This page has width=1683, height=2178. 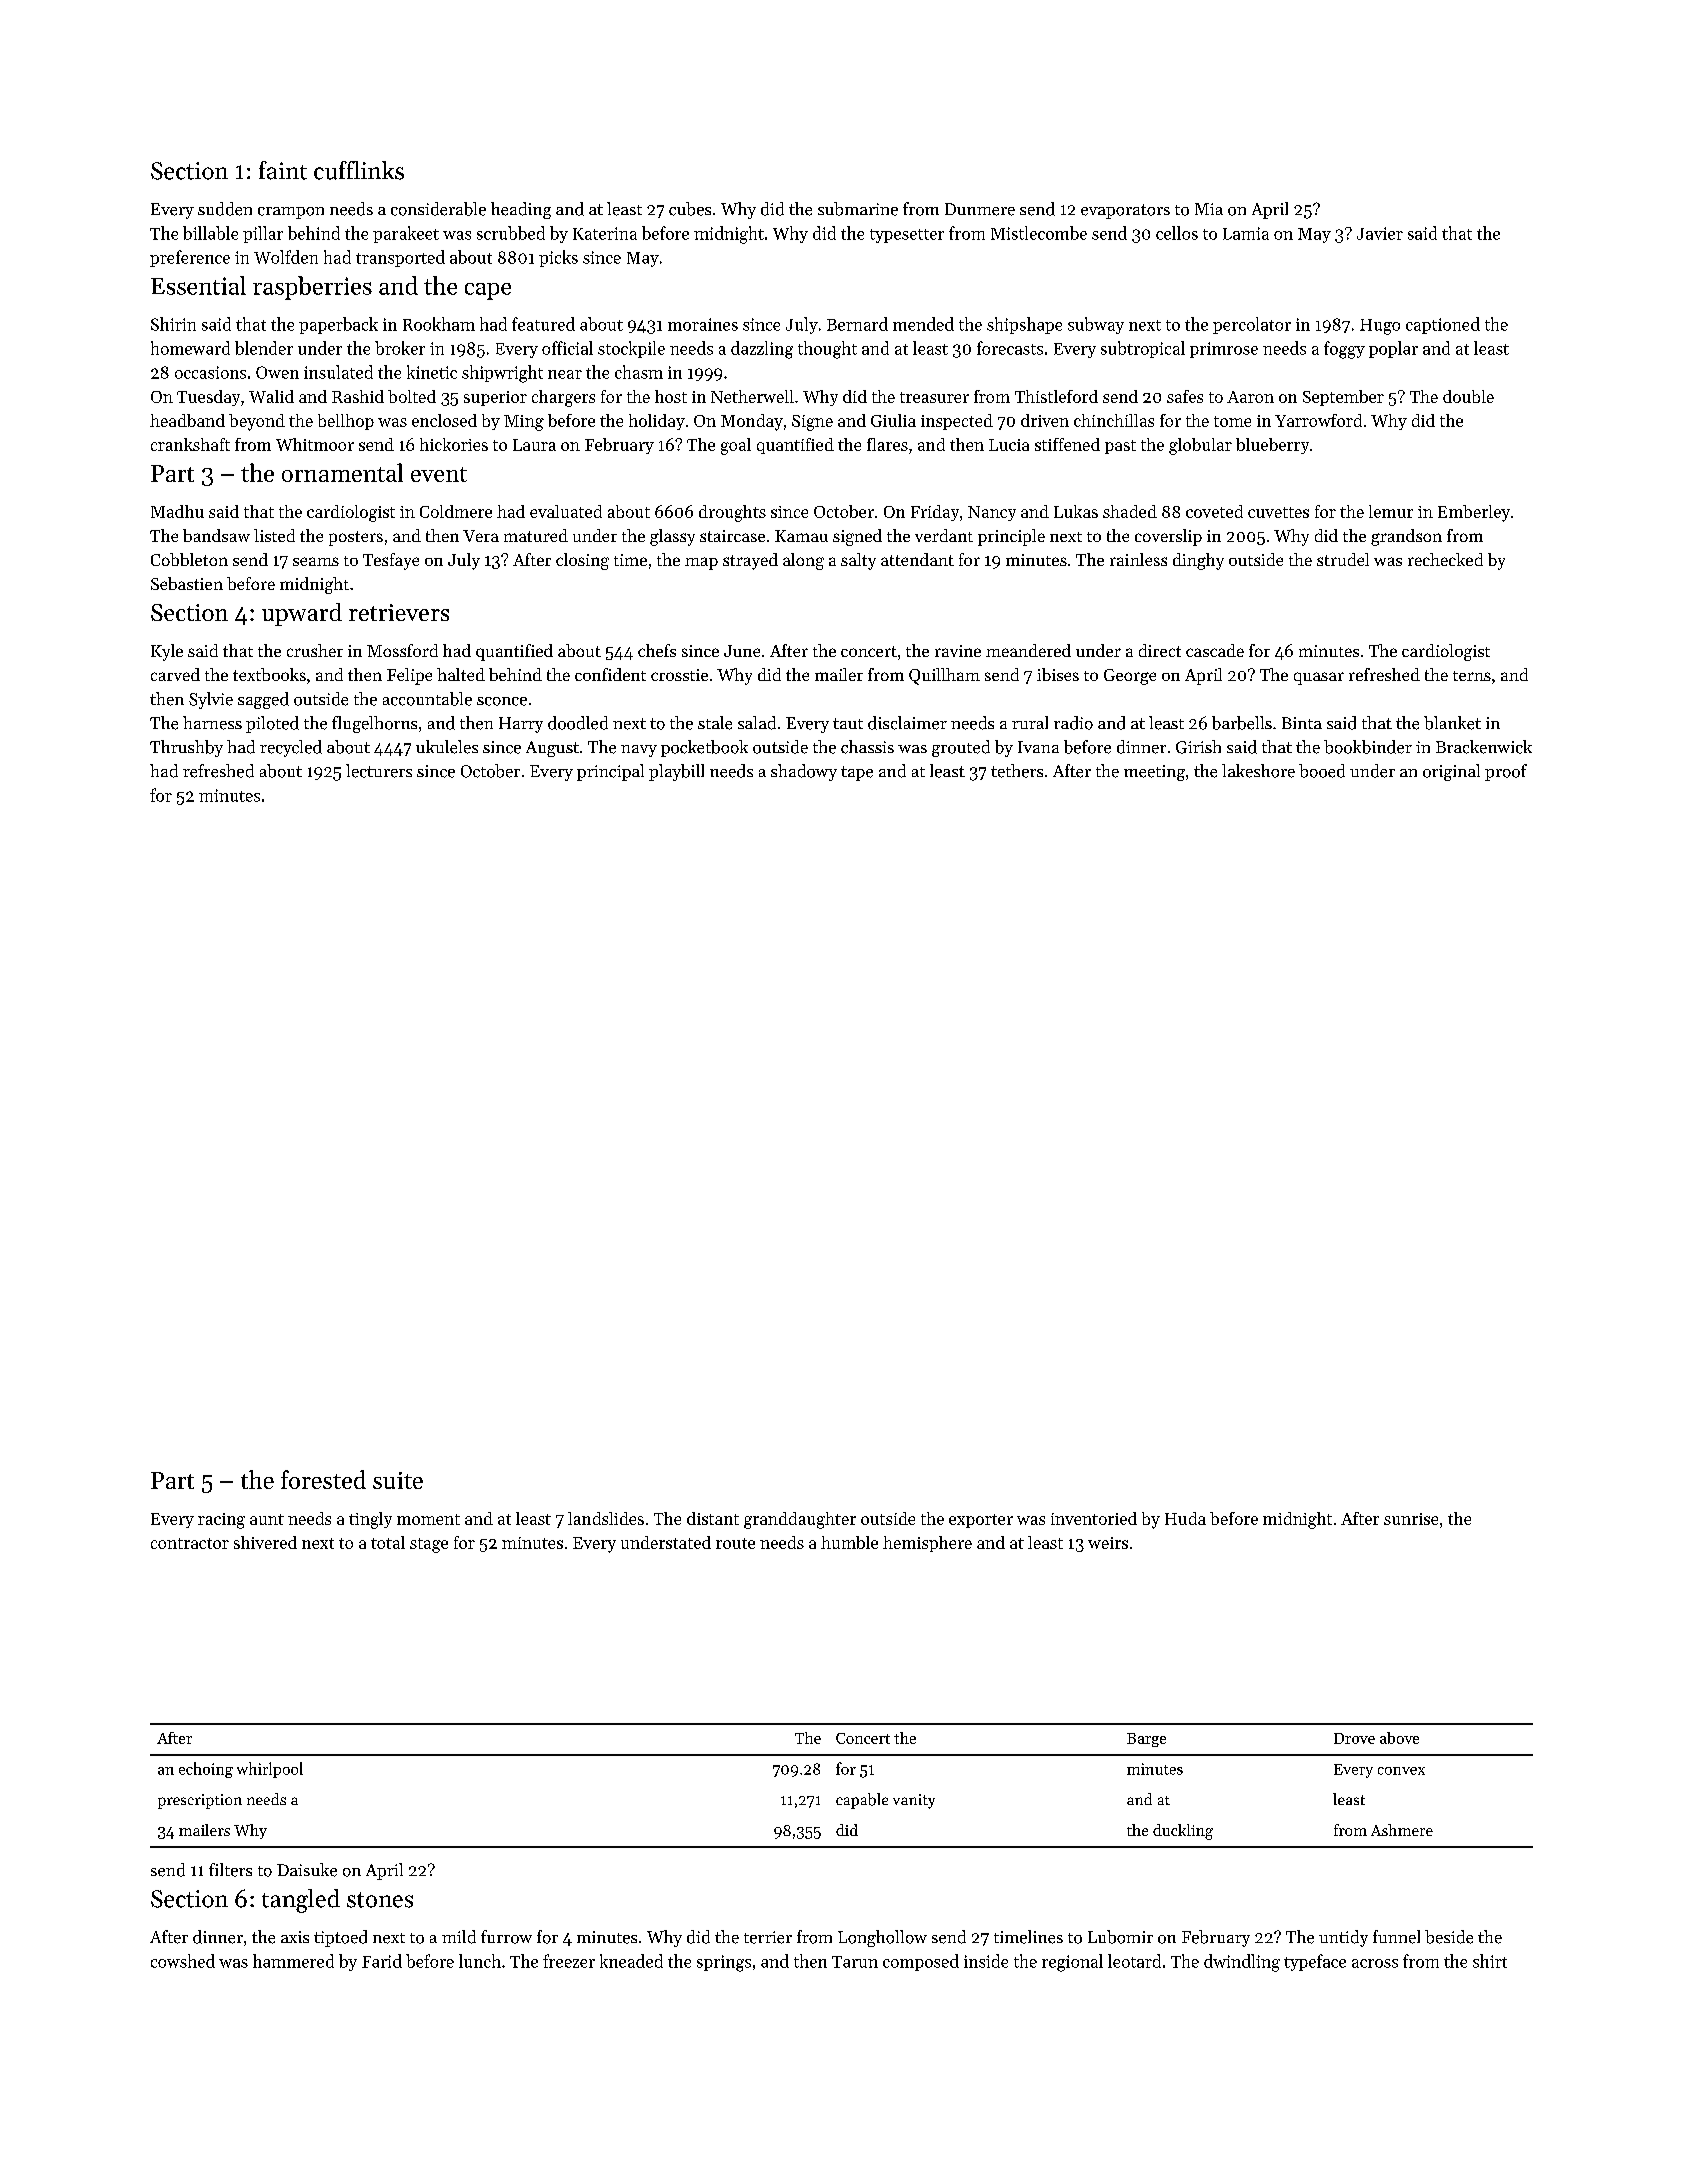 I want to click on considerable, so click(x=438, y=209).
